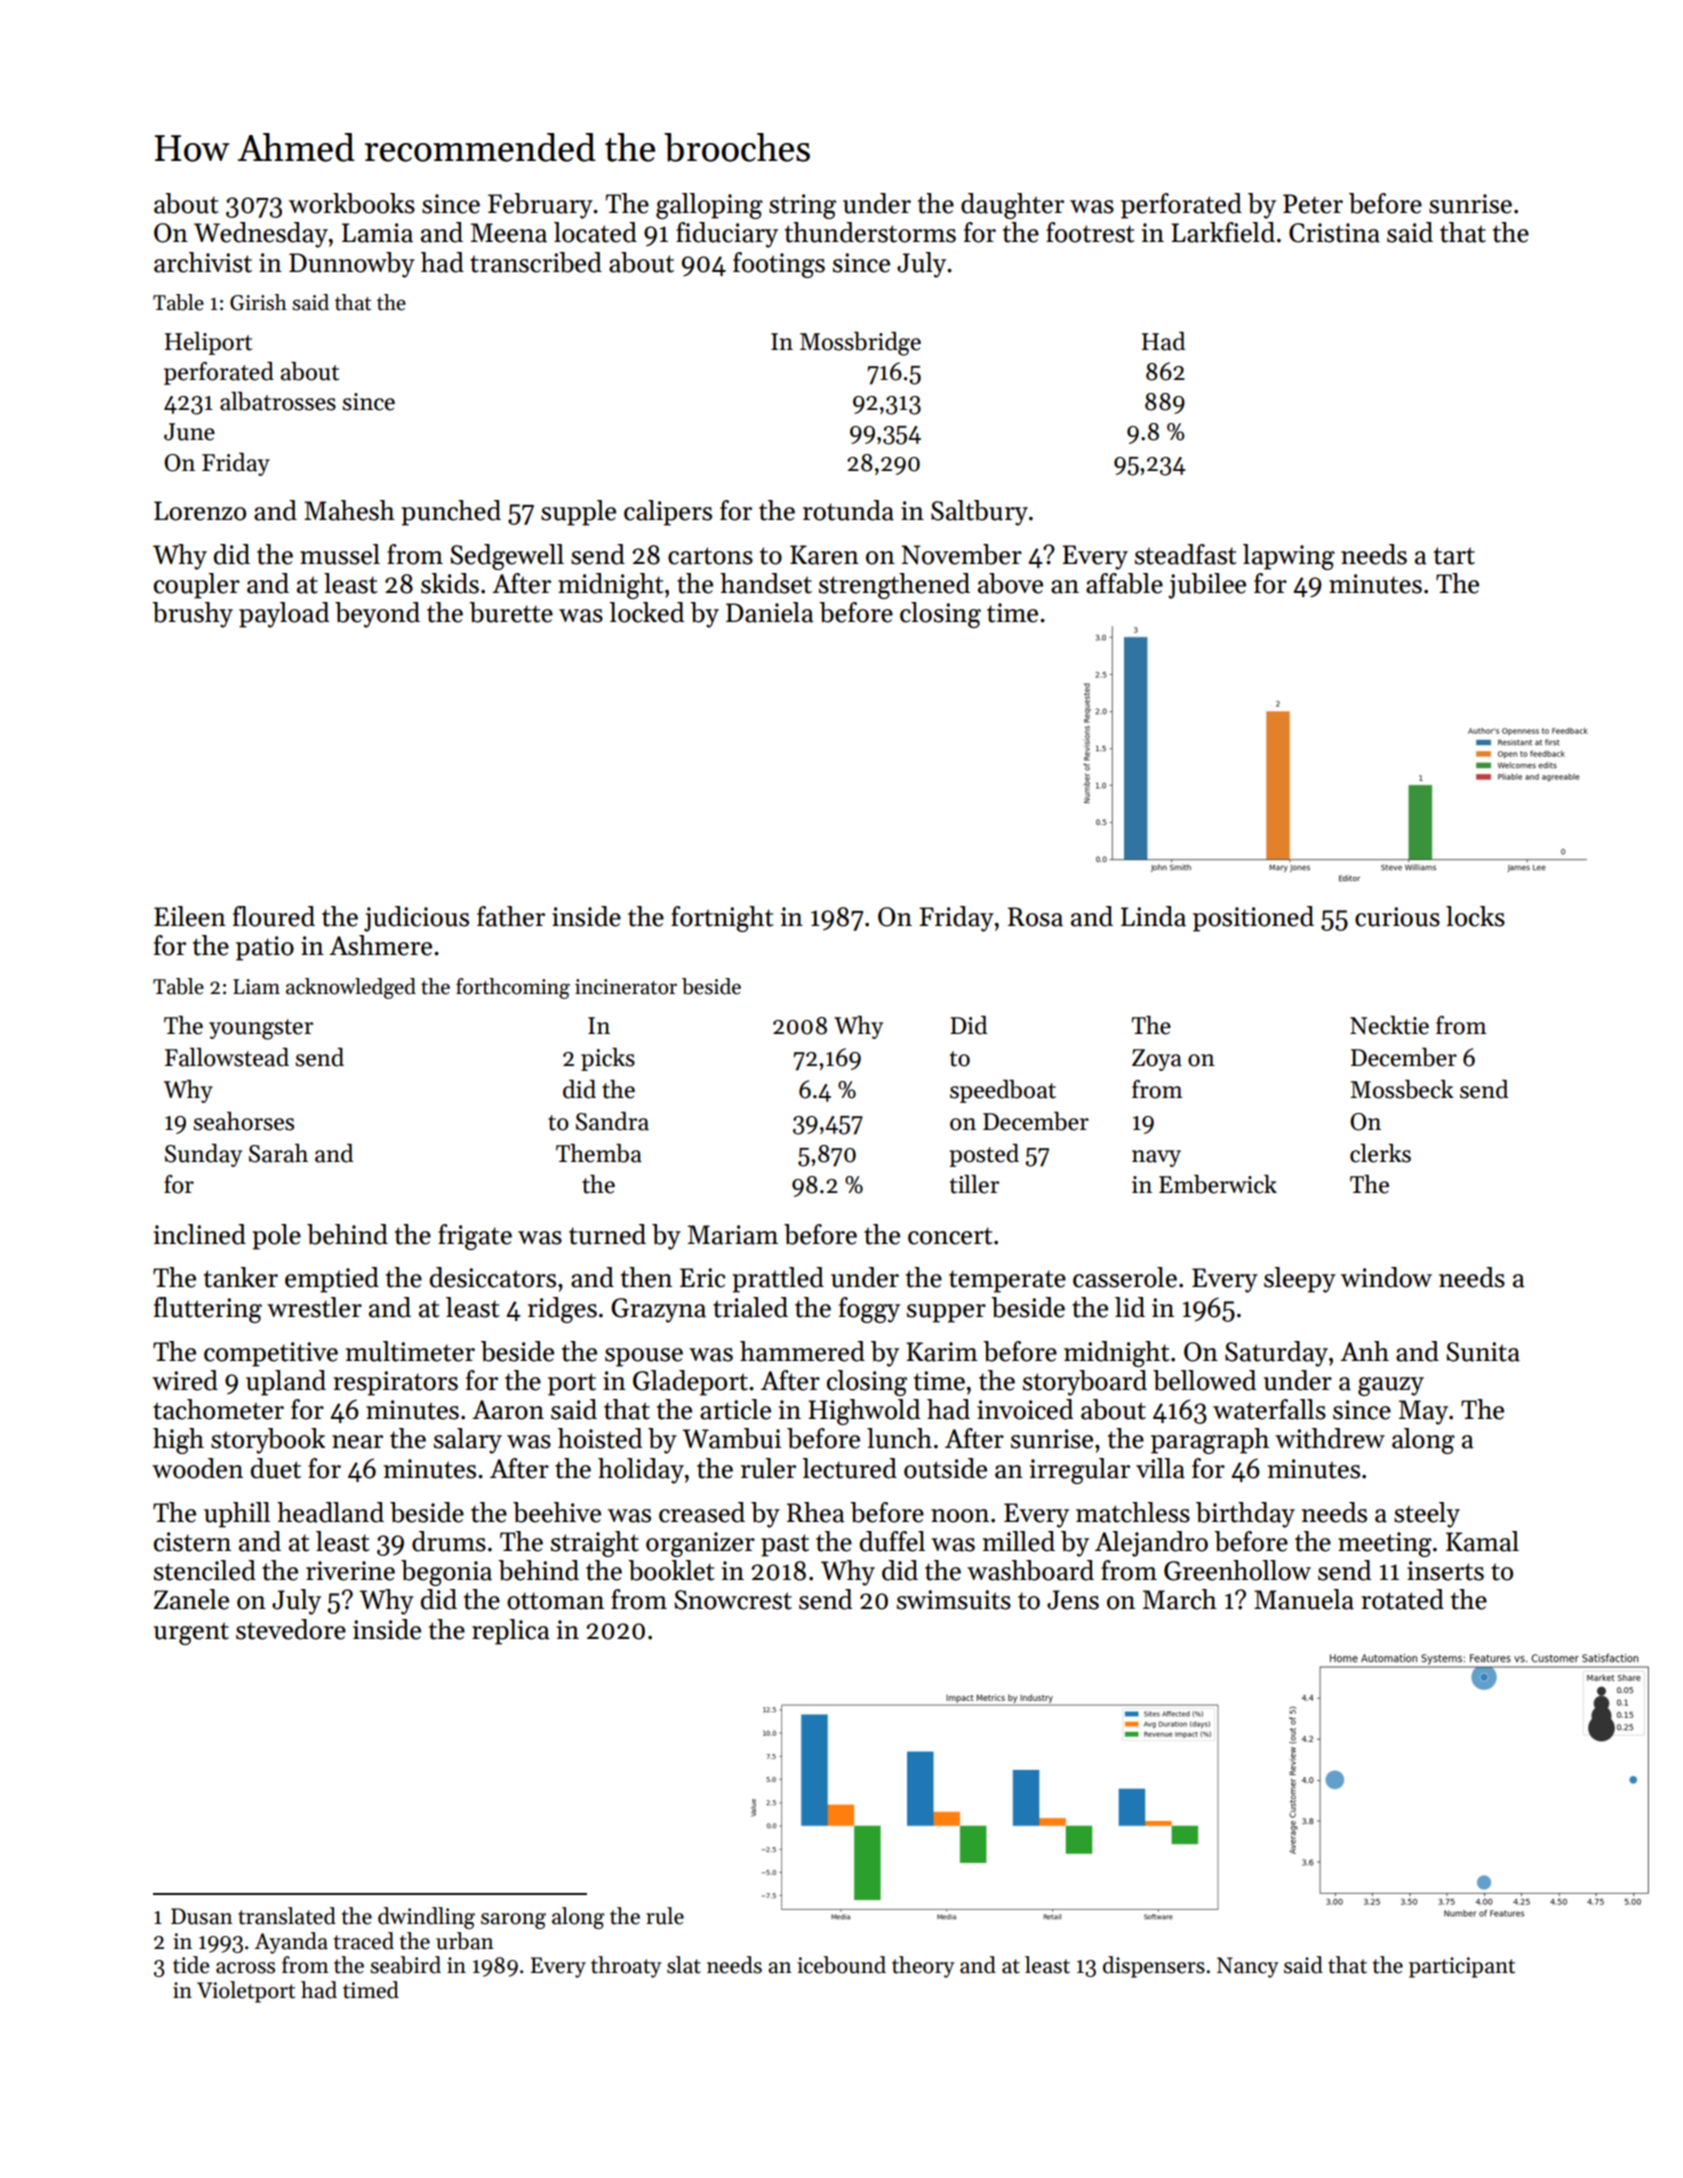  Describe the element at coordinates (954, 1600) in the screenshot. I see `swimsuits` at that location.
